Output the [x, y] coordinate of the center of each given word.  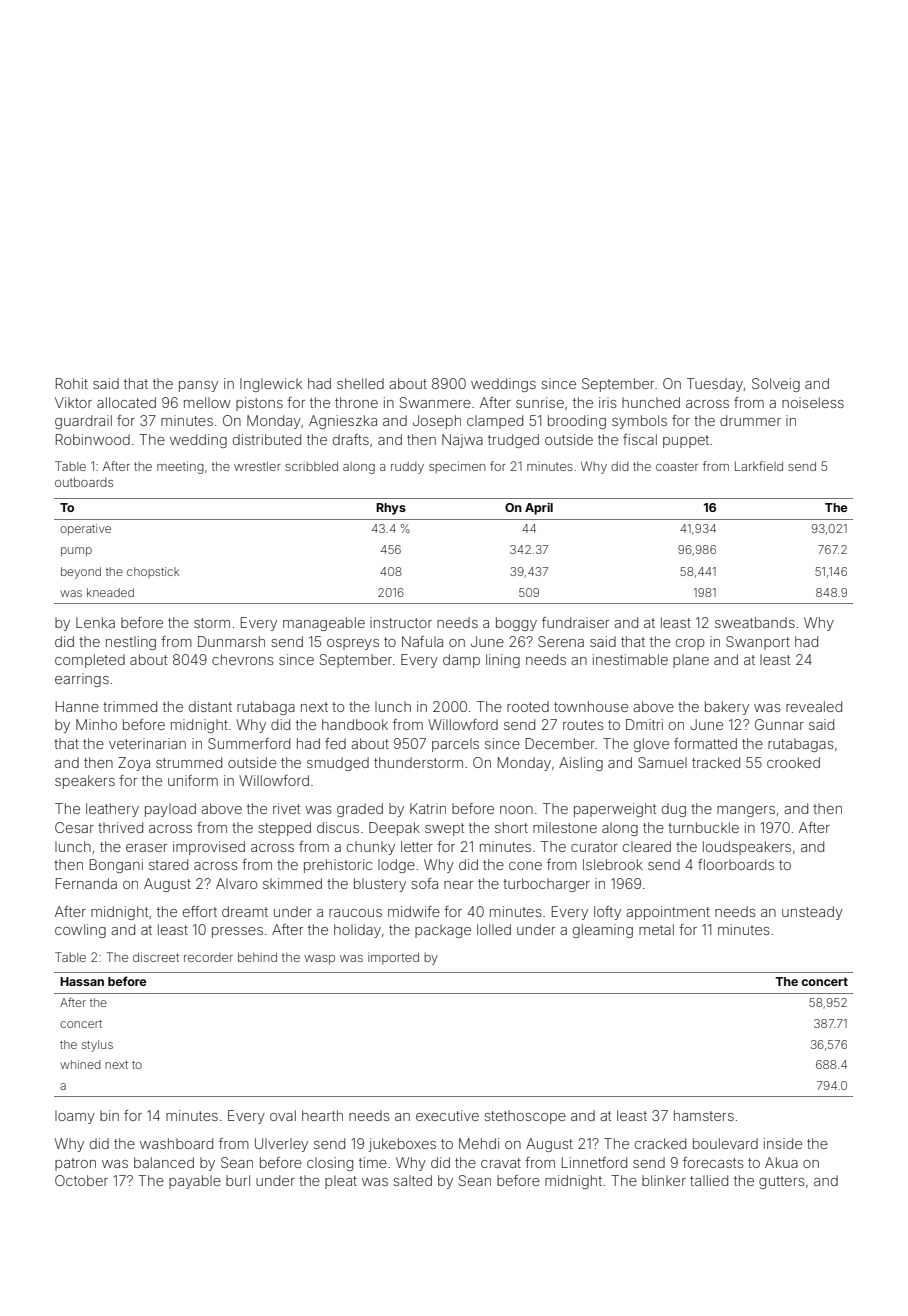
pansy [198, 386]
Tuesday [715, 385]
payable [195, 1182]
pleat [341, 1182]
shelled [360, 383]
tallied [709, 1180]
